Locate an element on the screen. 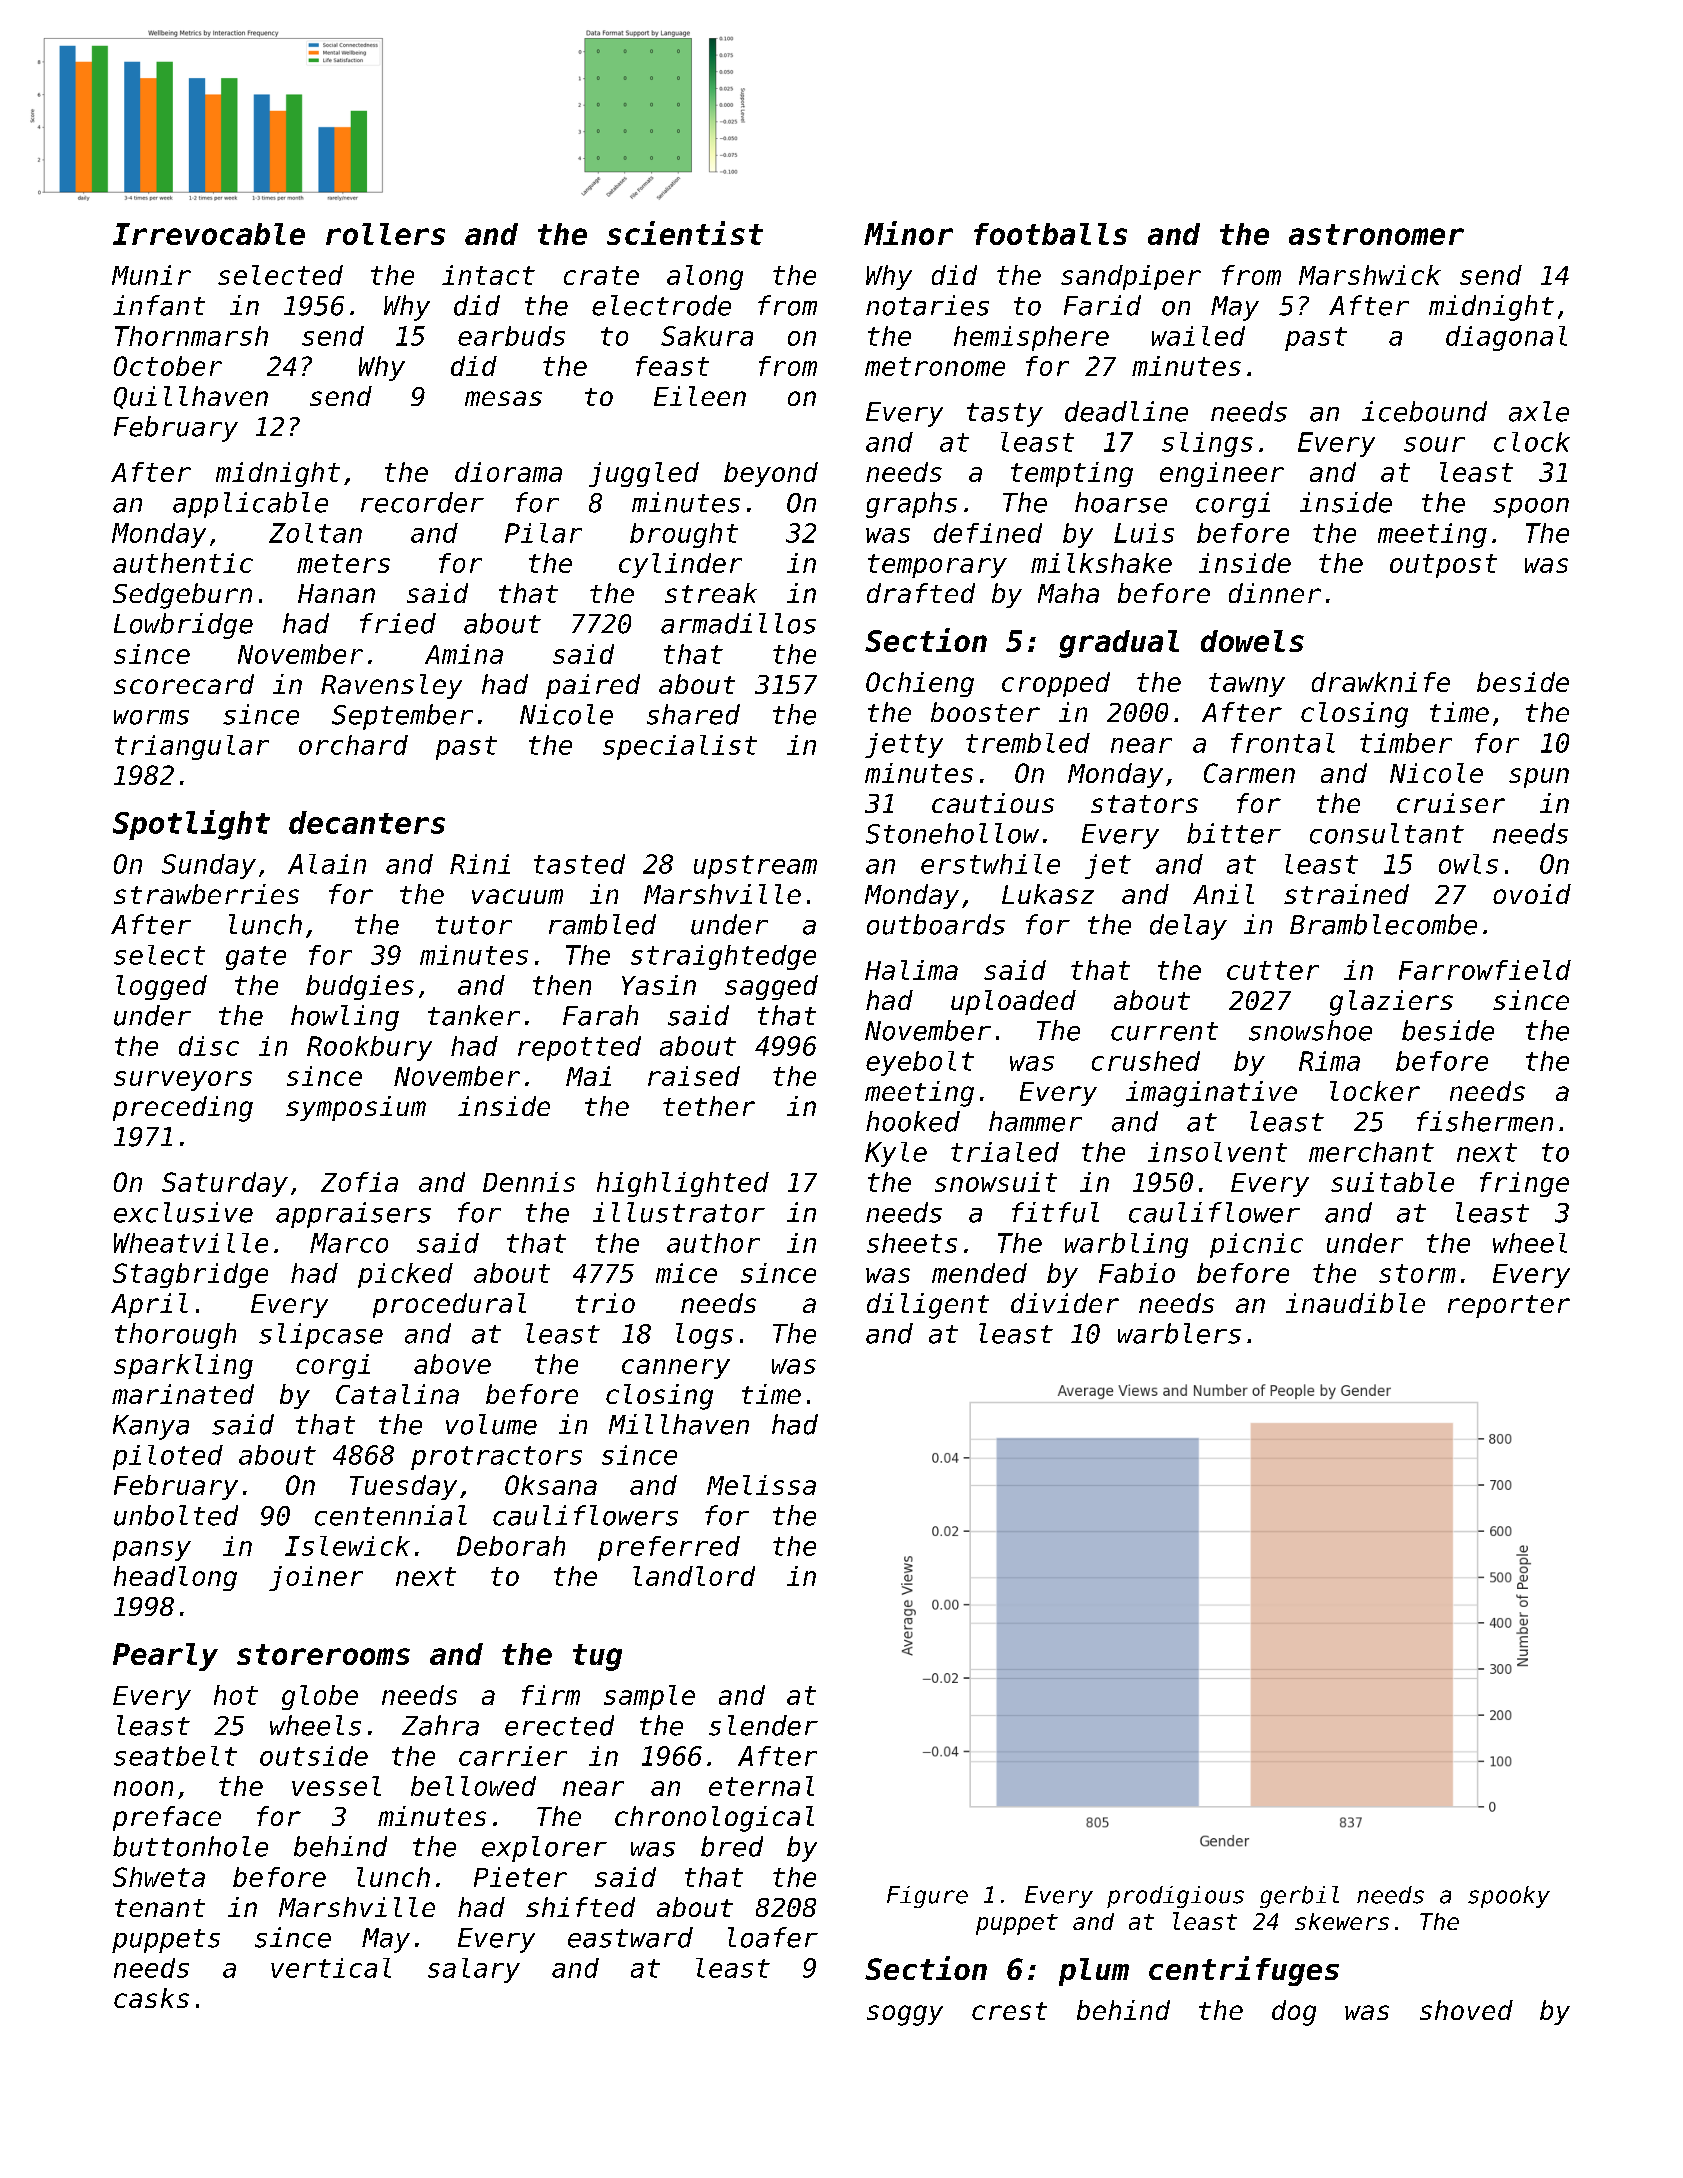 The height and width of the screenshot is (2178, 1683). picnic is located at coordinates (1256, 1245).
